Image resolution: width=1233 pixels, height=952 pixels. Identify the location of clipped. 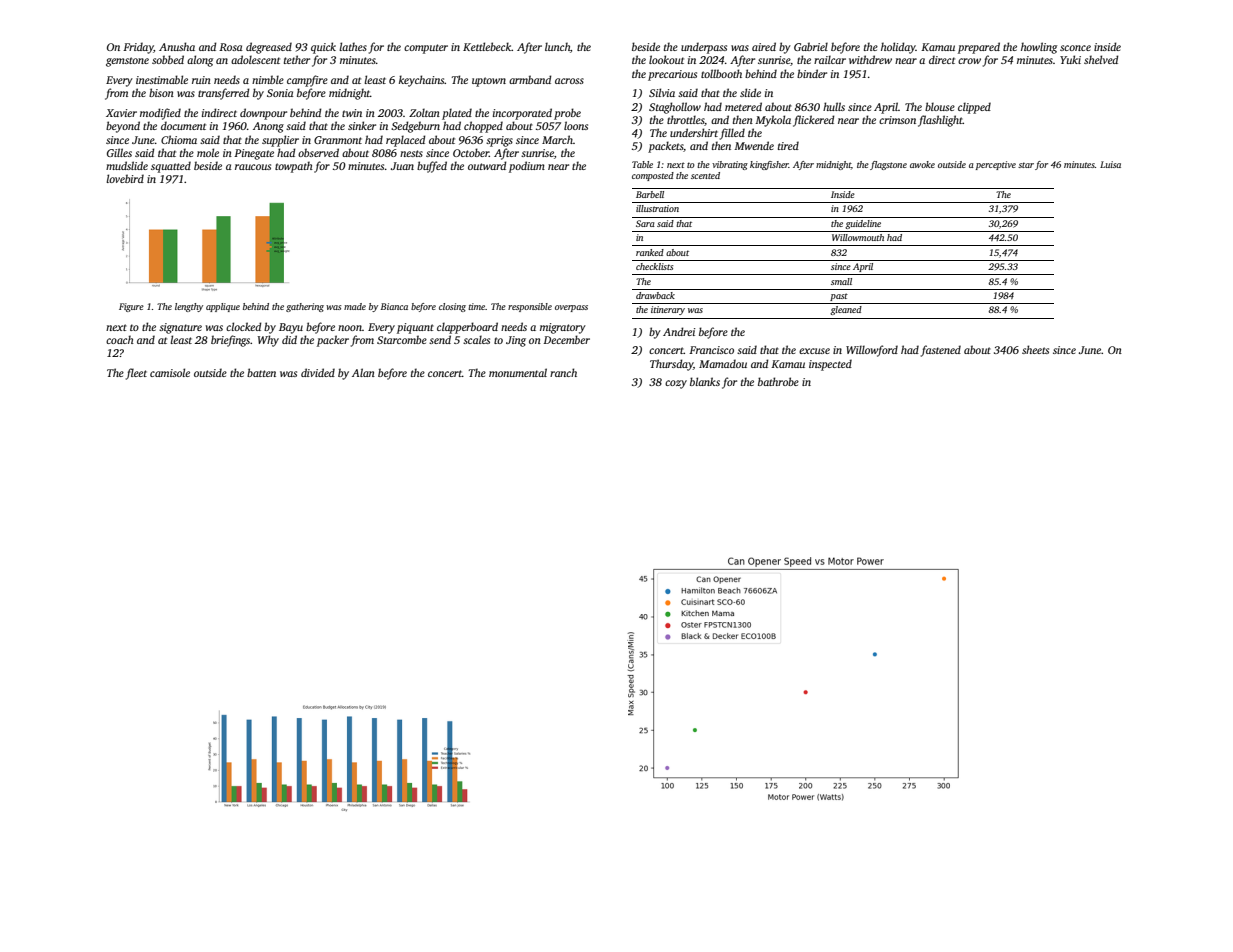
(974, 108).
